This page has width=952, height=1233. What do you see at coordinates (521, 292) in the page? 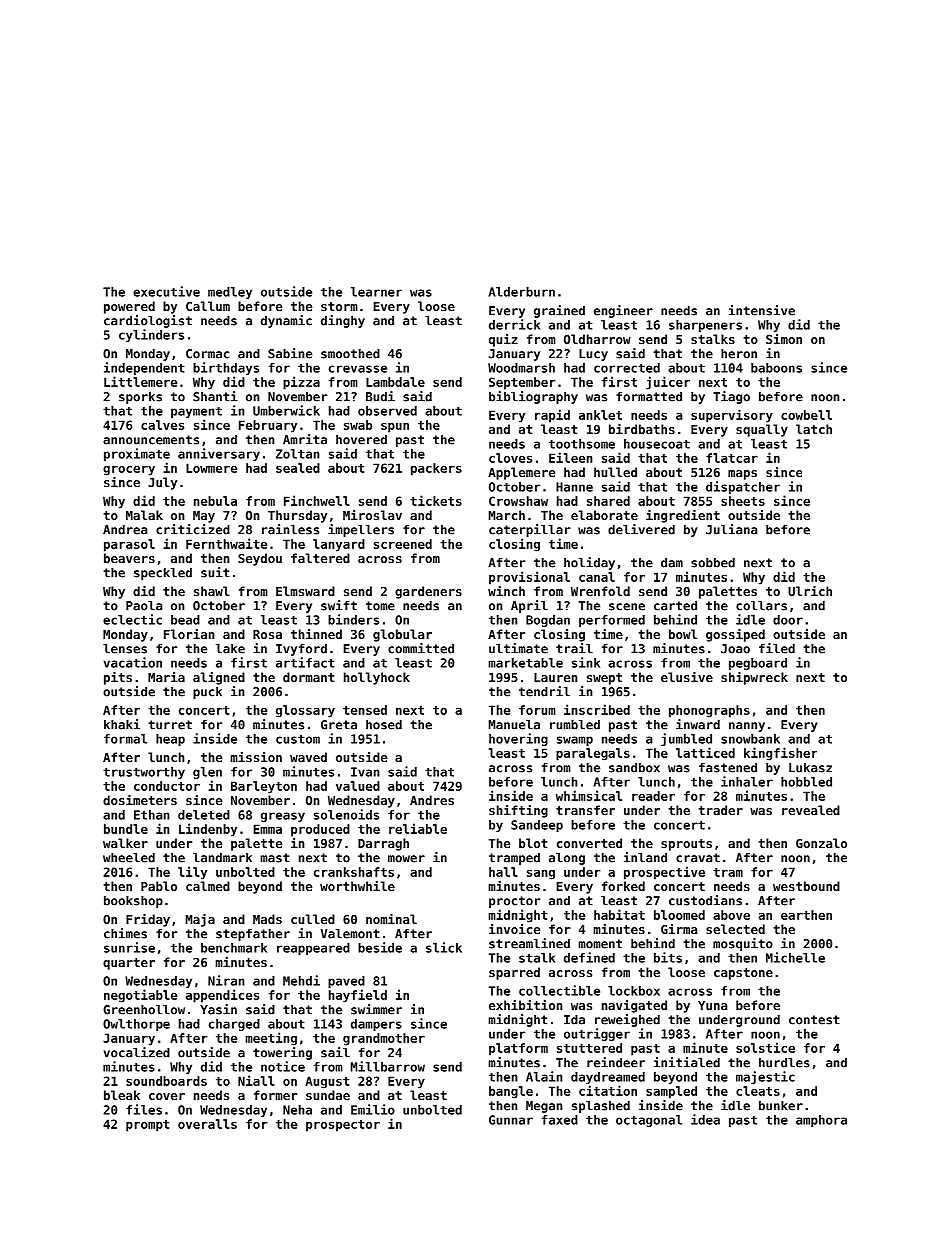
I see `Alderburn` at bounding box center [521, 292].
